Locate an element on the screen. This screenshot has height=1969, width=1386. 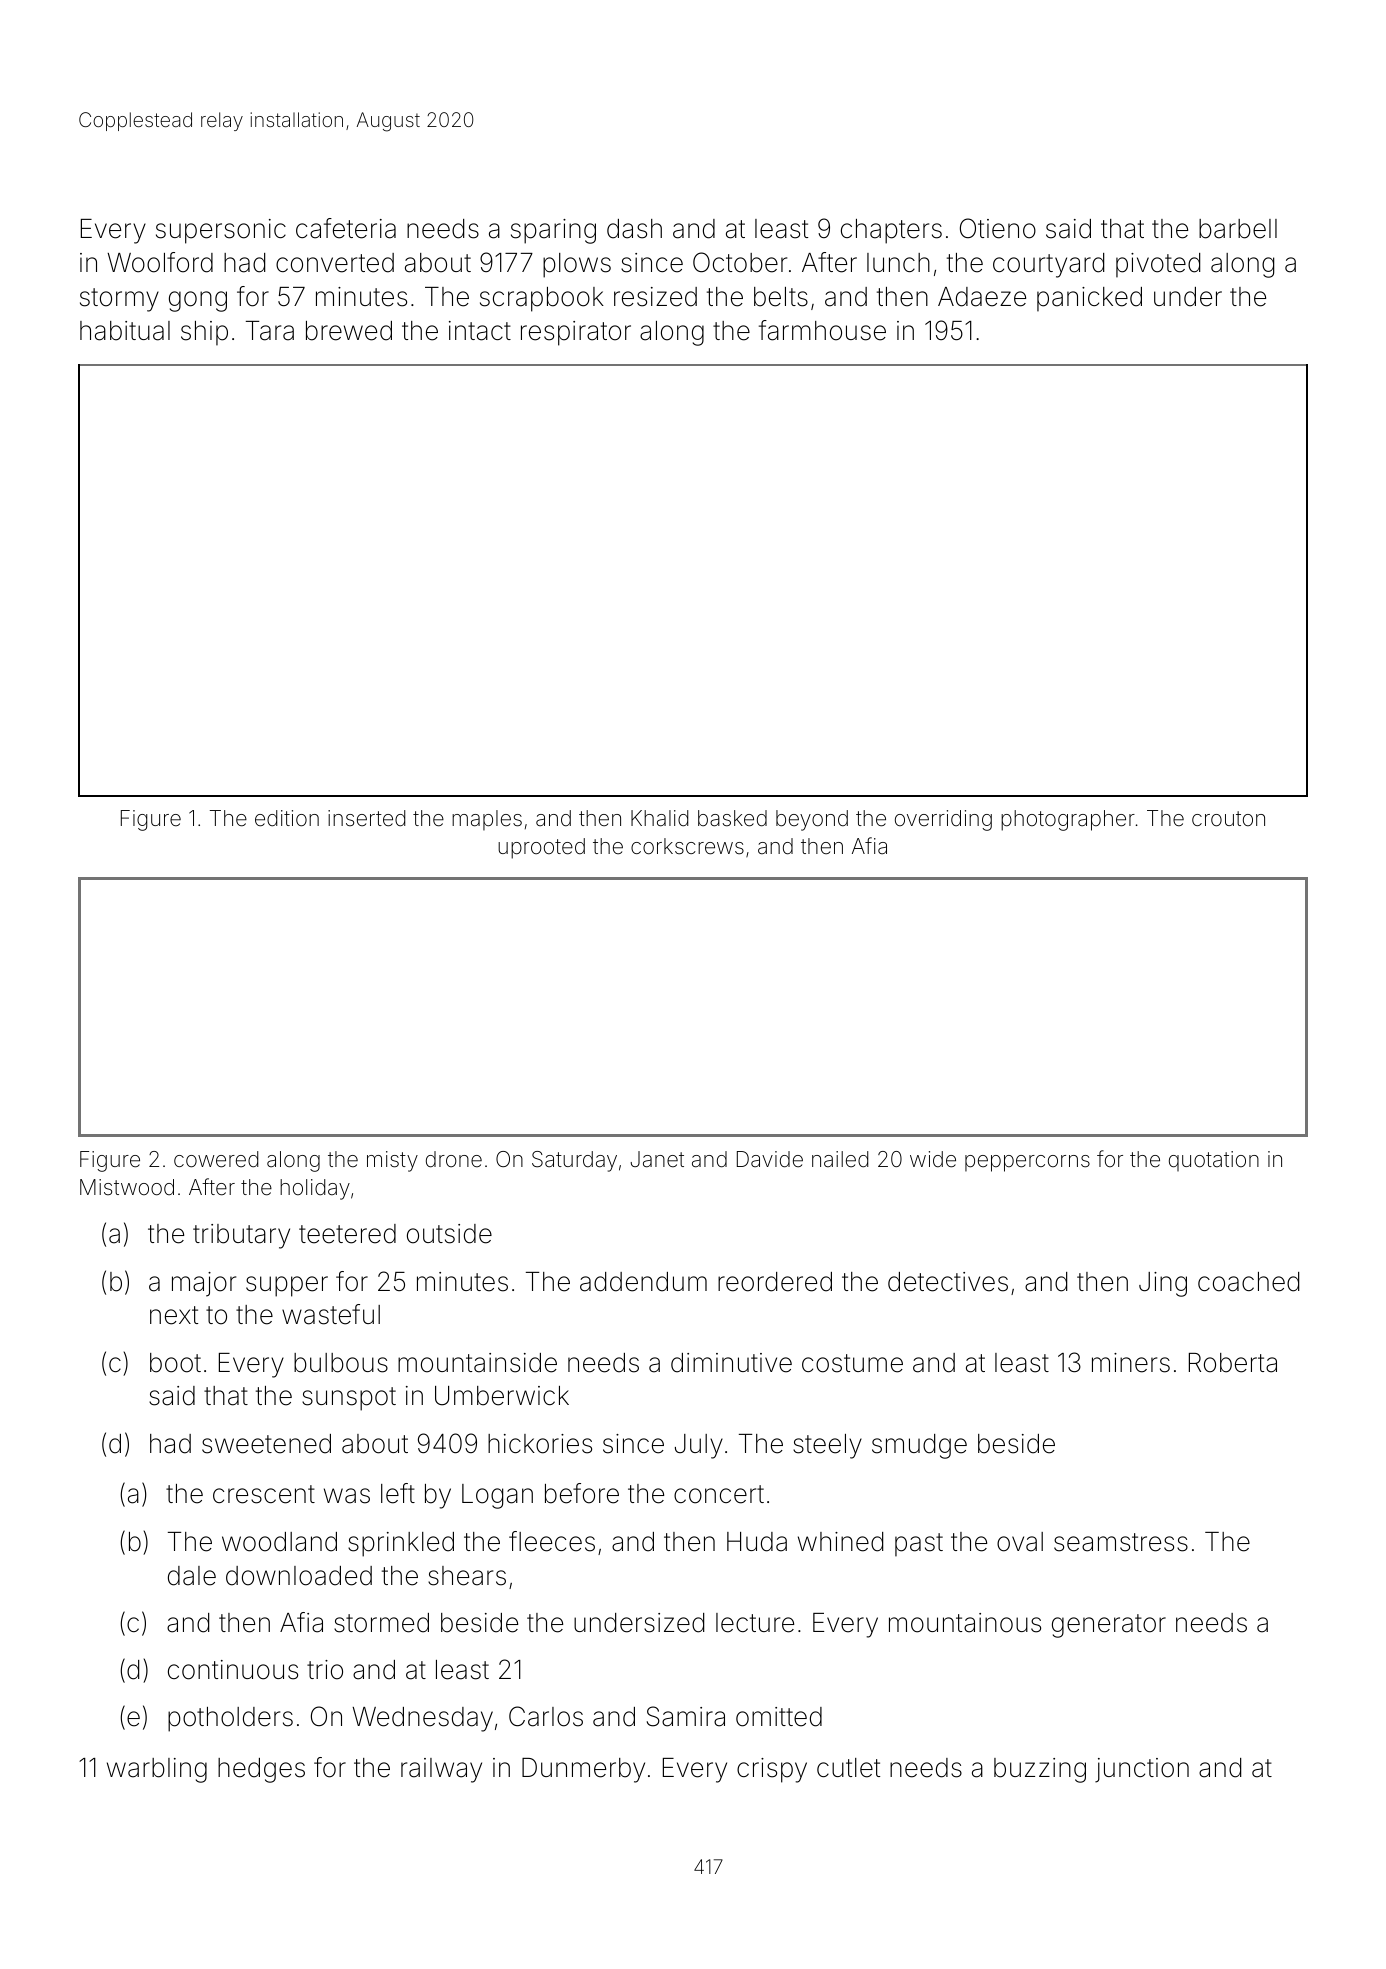
photographer is located at coordinates (1068, 820).
